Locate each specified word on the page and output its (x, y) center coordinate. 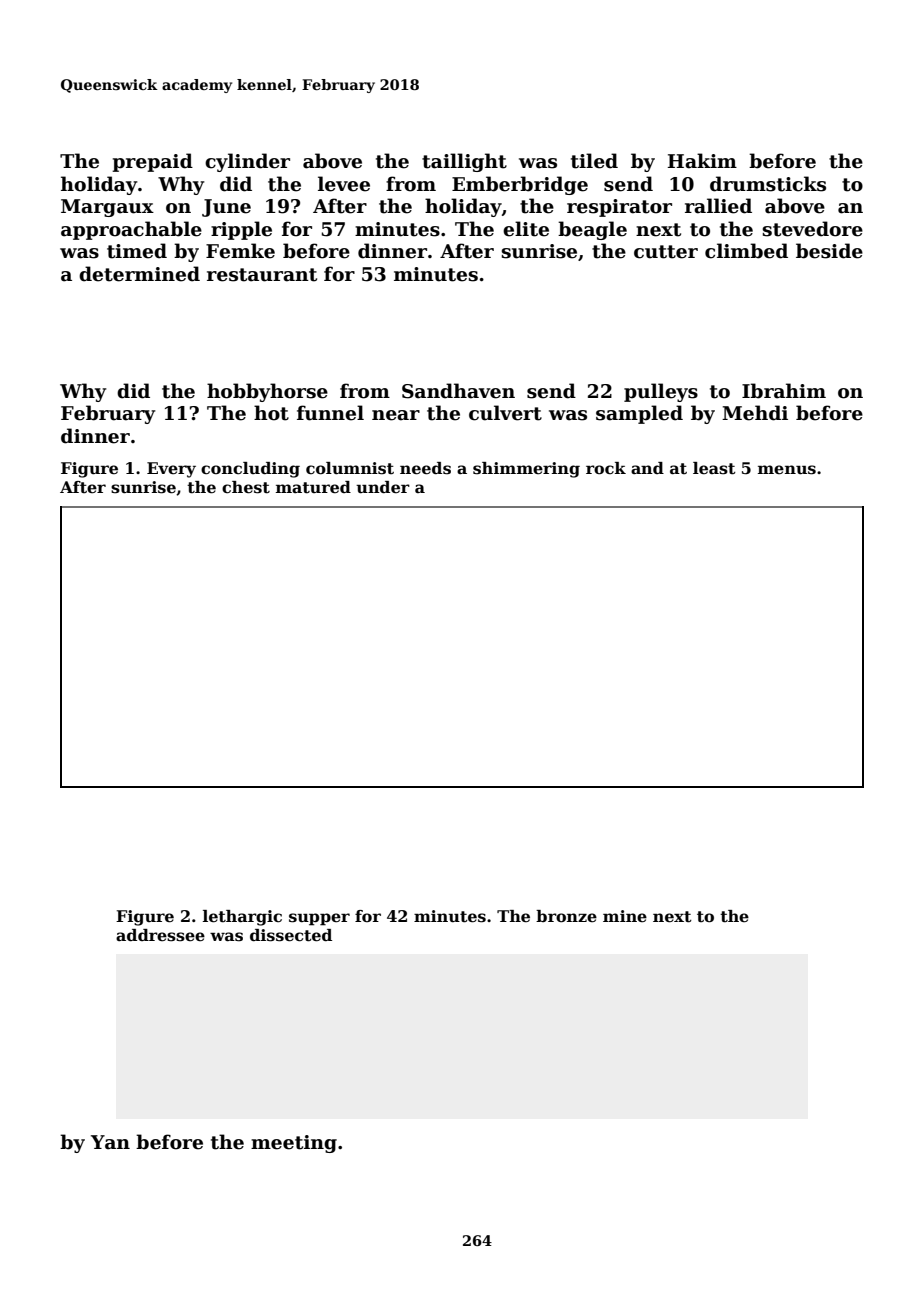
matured (313, 487)
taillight (464, 162)
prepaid (152, 162)
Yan (110, 1142)
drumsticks (768, 184)
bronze (566, 916)
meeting (294, 1144)
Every (171, 470)
